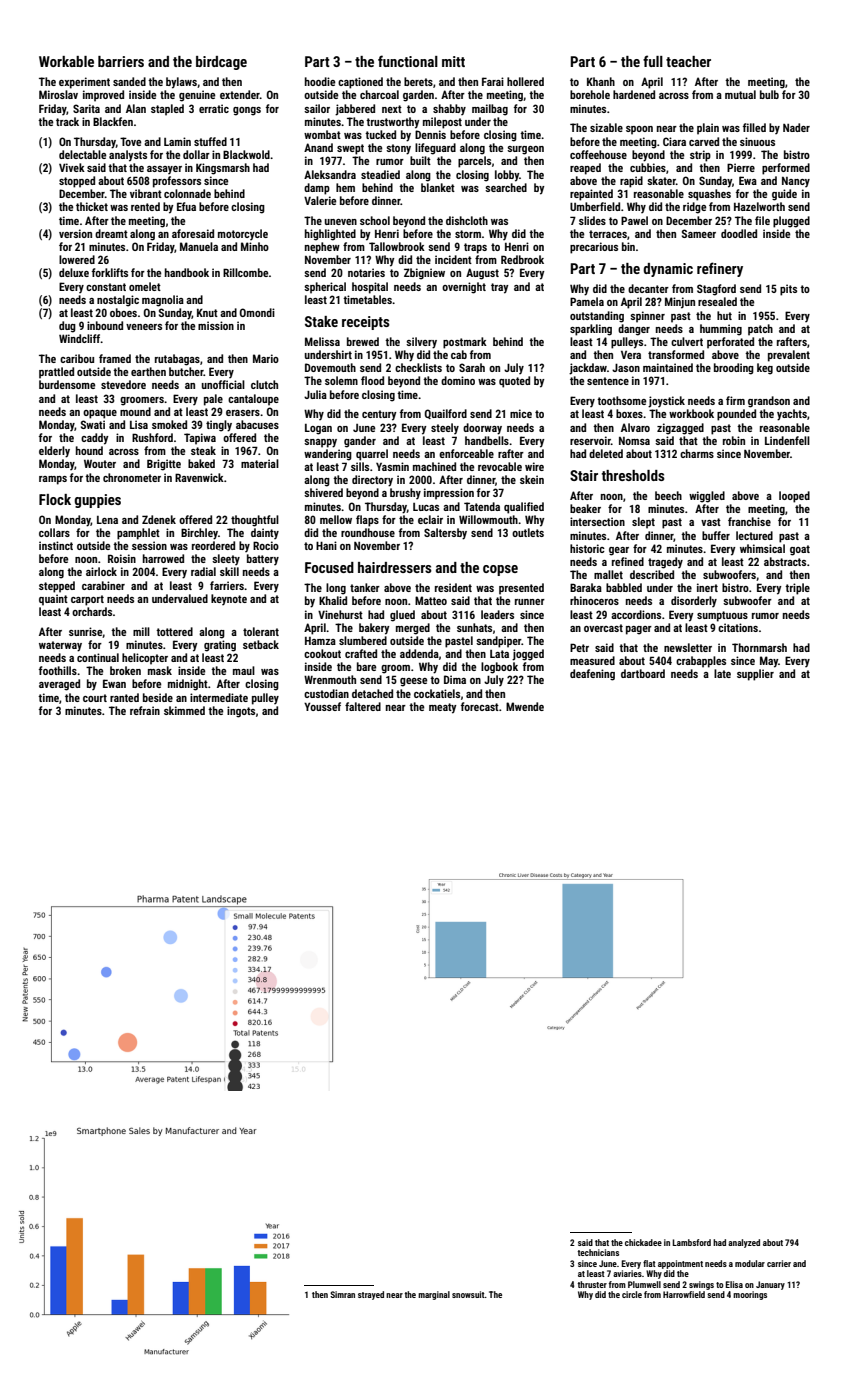 The height and width of the image is (1400, 849). I want to click on prevalent, so click(789, 356).
